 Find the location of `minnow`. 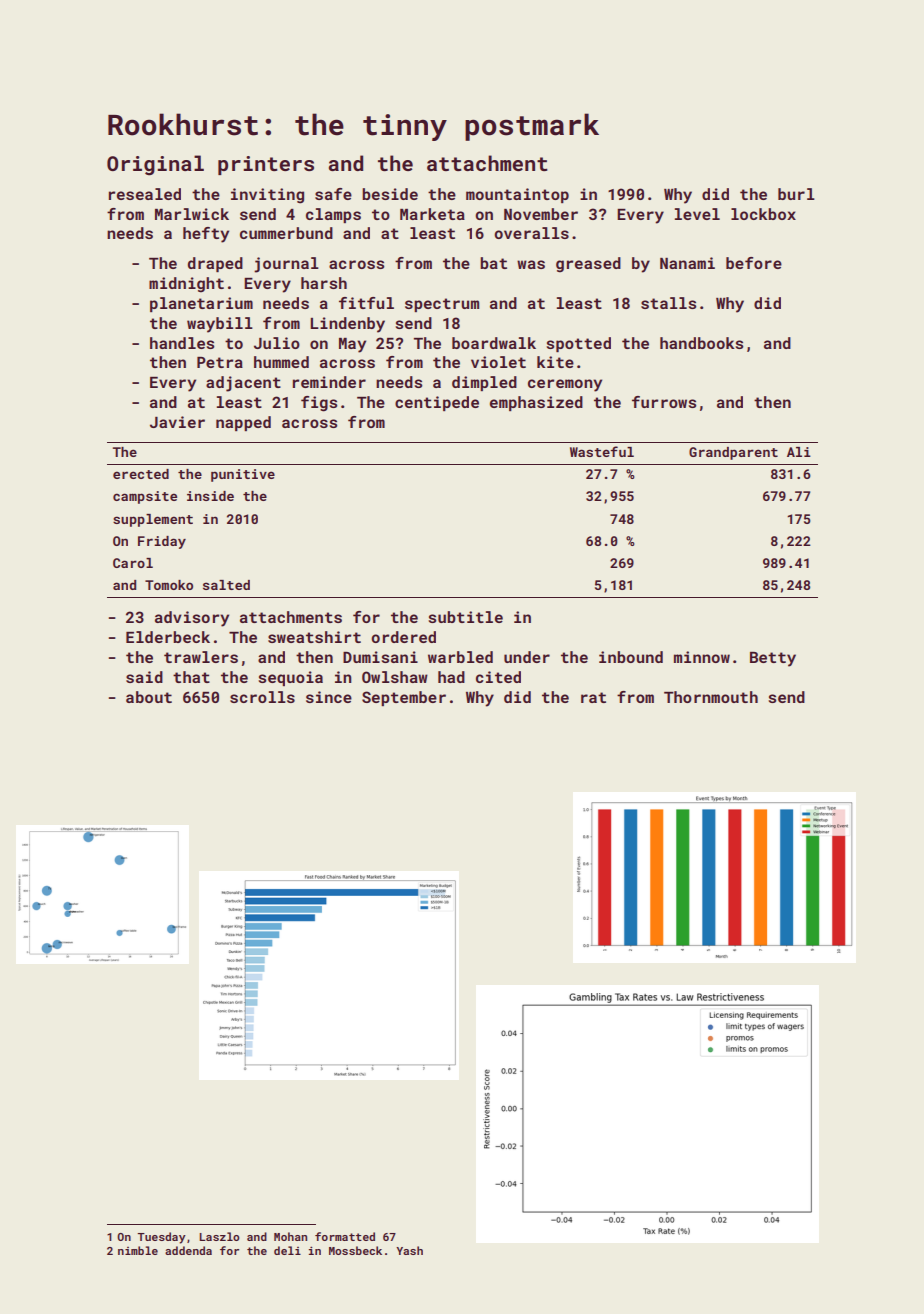

minnow is located at coordinates (702, 657).
